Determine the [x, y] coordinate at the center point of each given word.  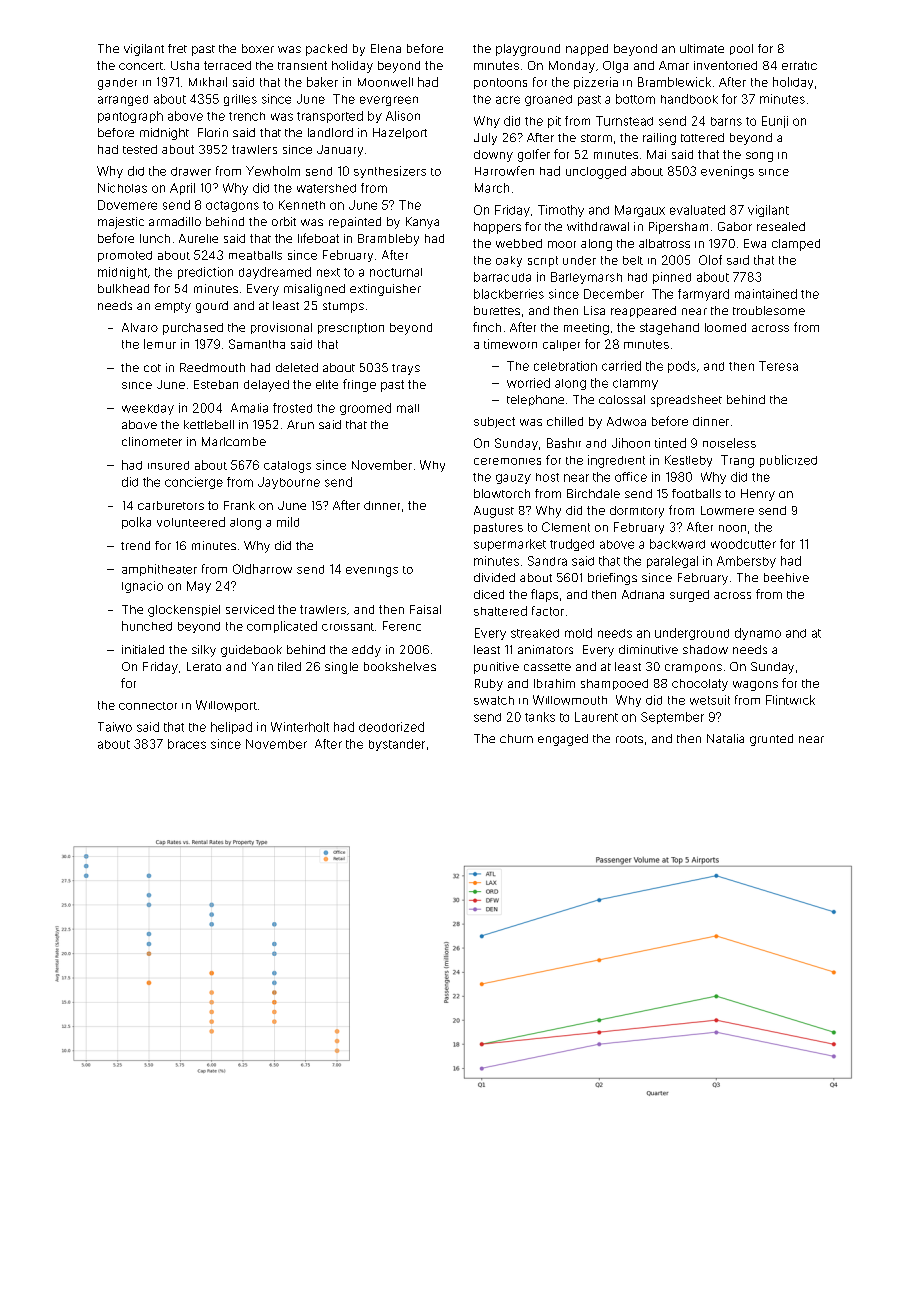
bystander [397, 745]
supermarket [510, 545]
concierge [194, 483]
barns [726, 121]
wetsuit [710, 700]
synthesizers [390, 172]
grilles [240, 100]
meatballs [255, 255]
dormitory [637, 512]
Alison [403, 116]
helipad [231, 728]
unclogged [596, 172]
